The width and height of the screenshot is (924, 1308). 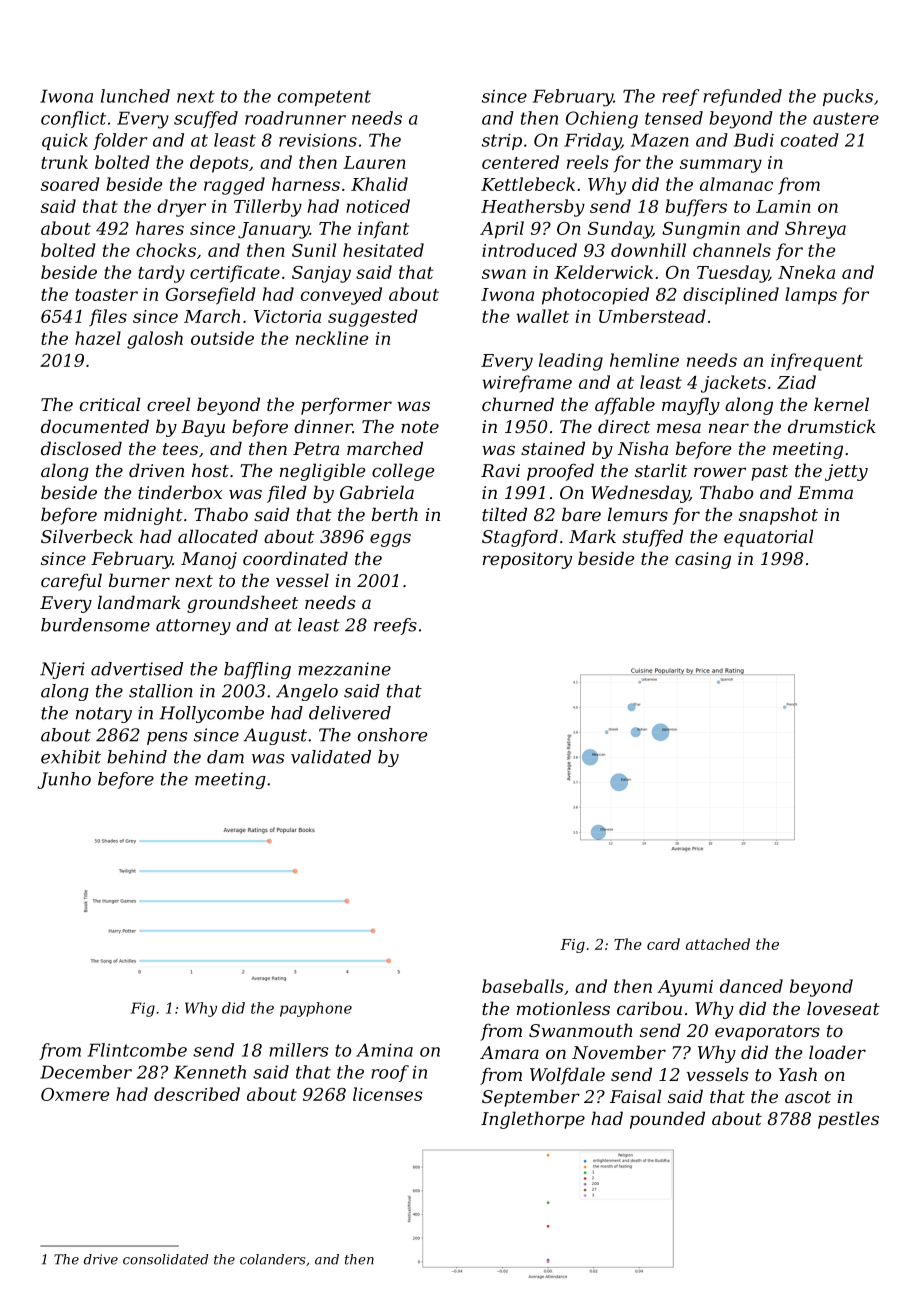 I want to click on Oxmere, so click(x=75, y=1094).
